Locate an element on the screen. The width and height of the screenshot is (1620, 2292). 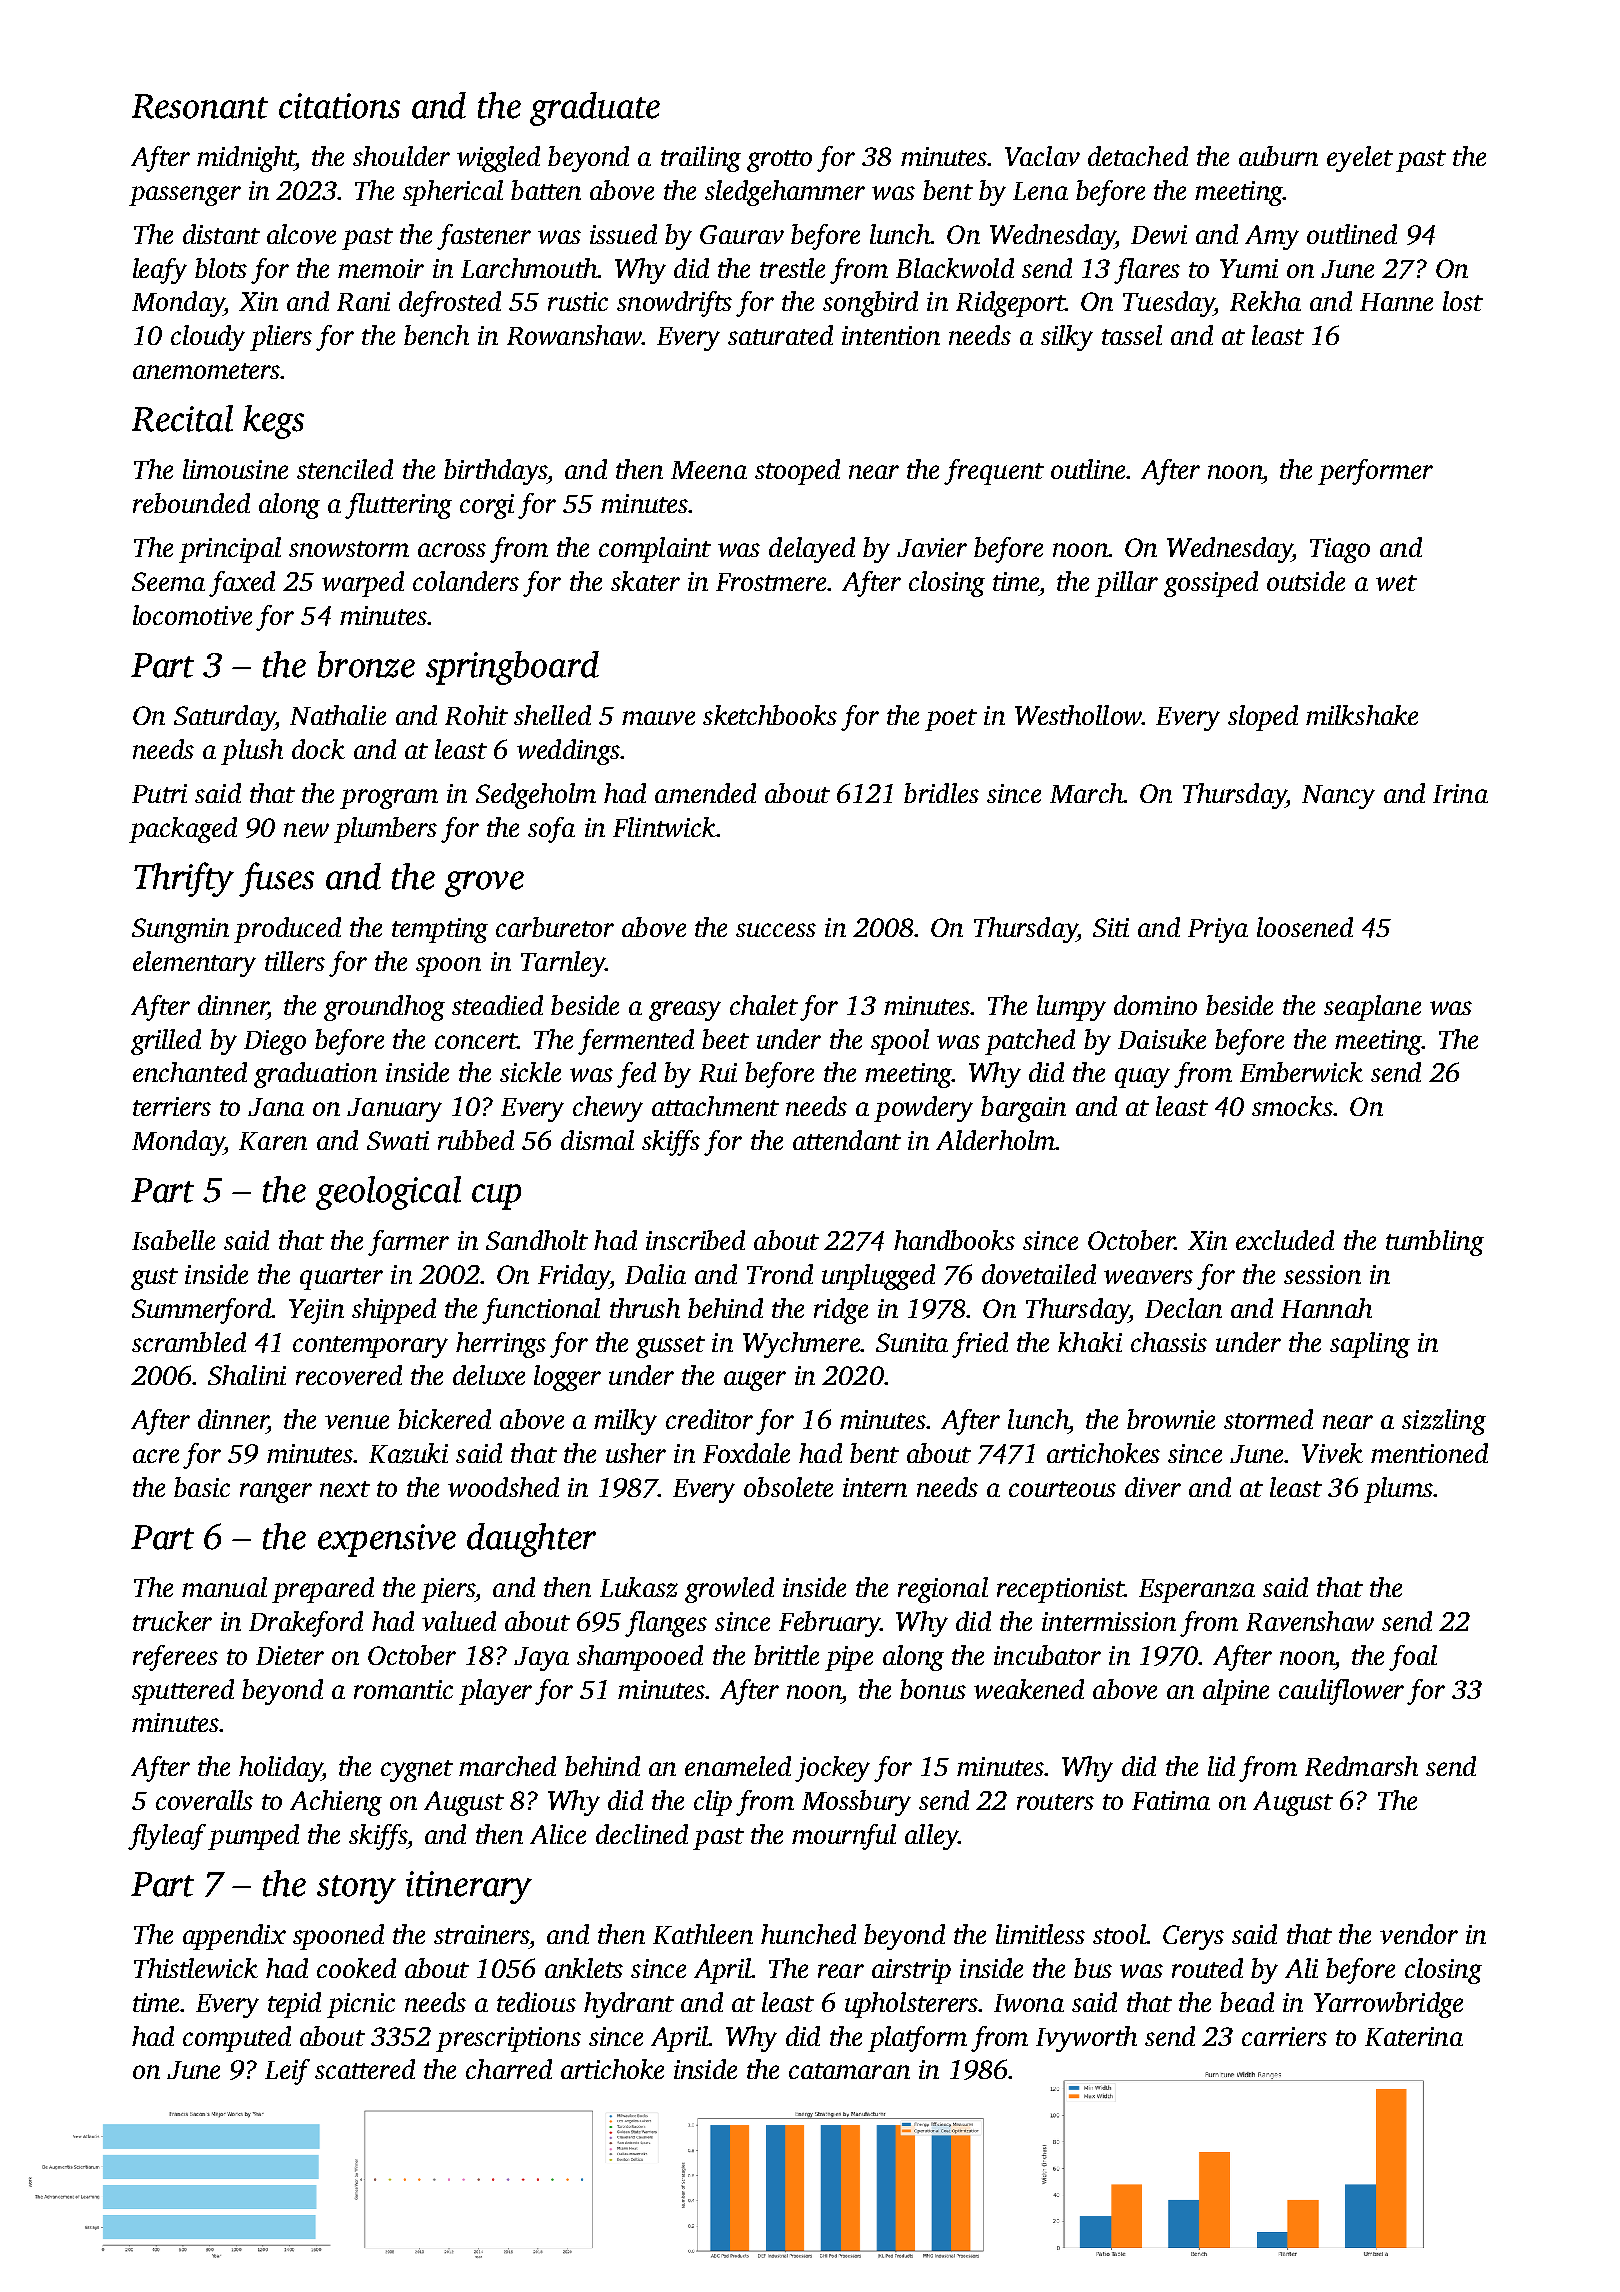
acre is located at coordinates (156, 1456).
